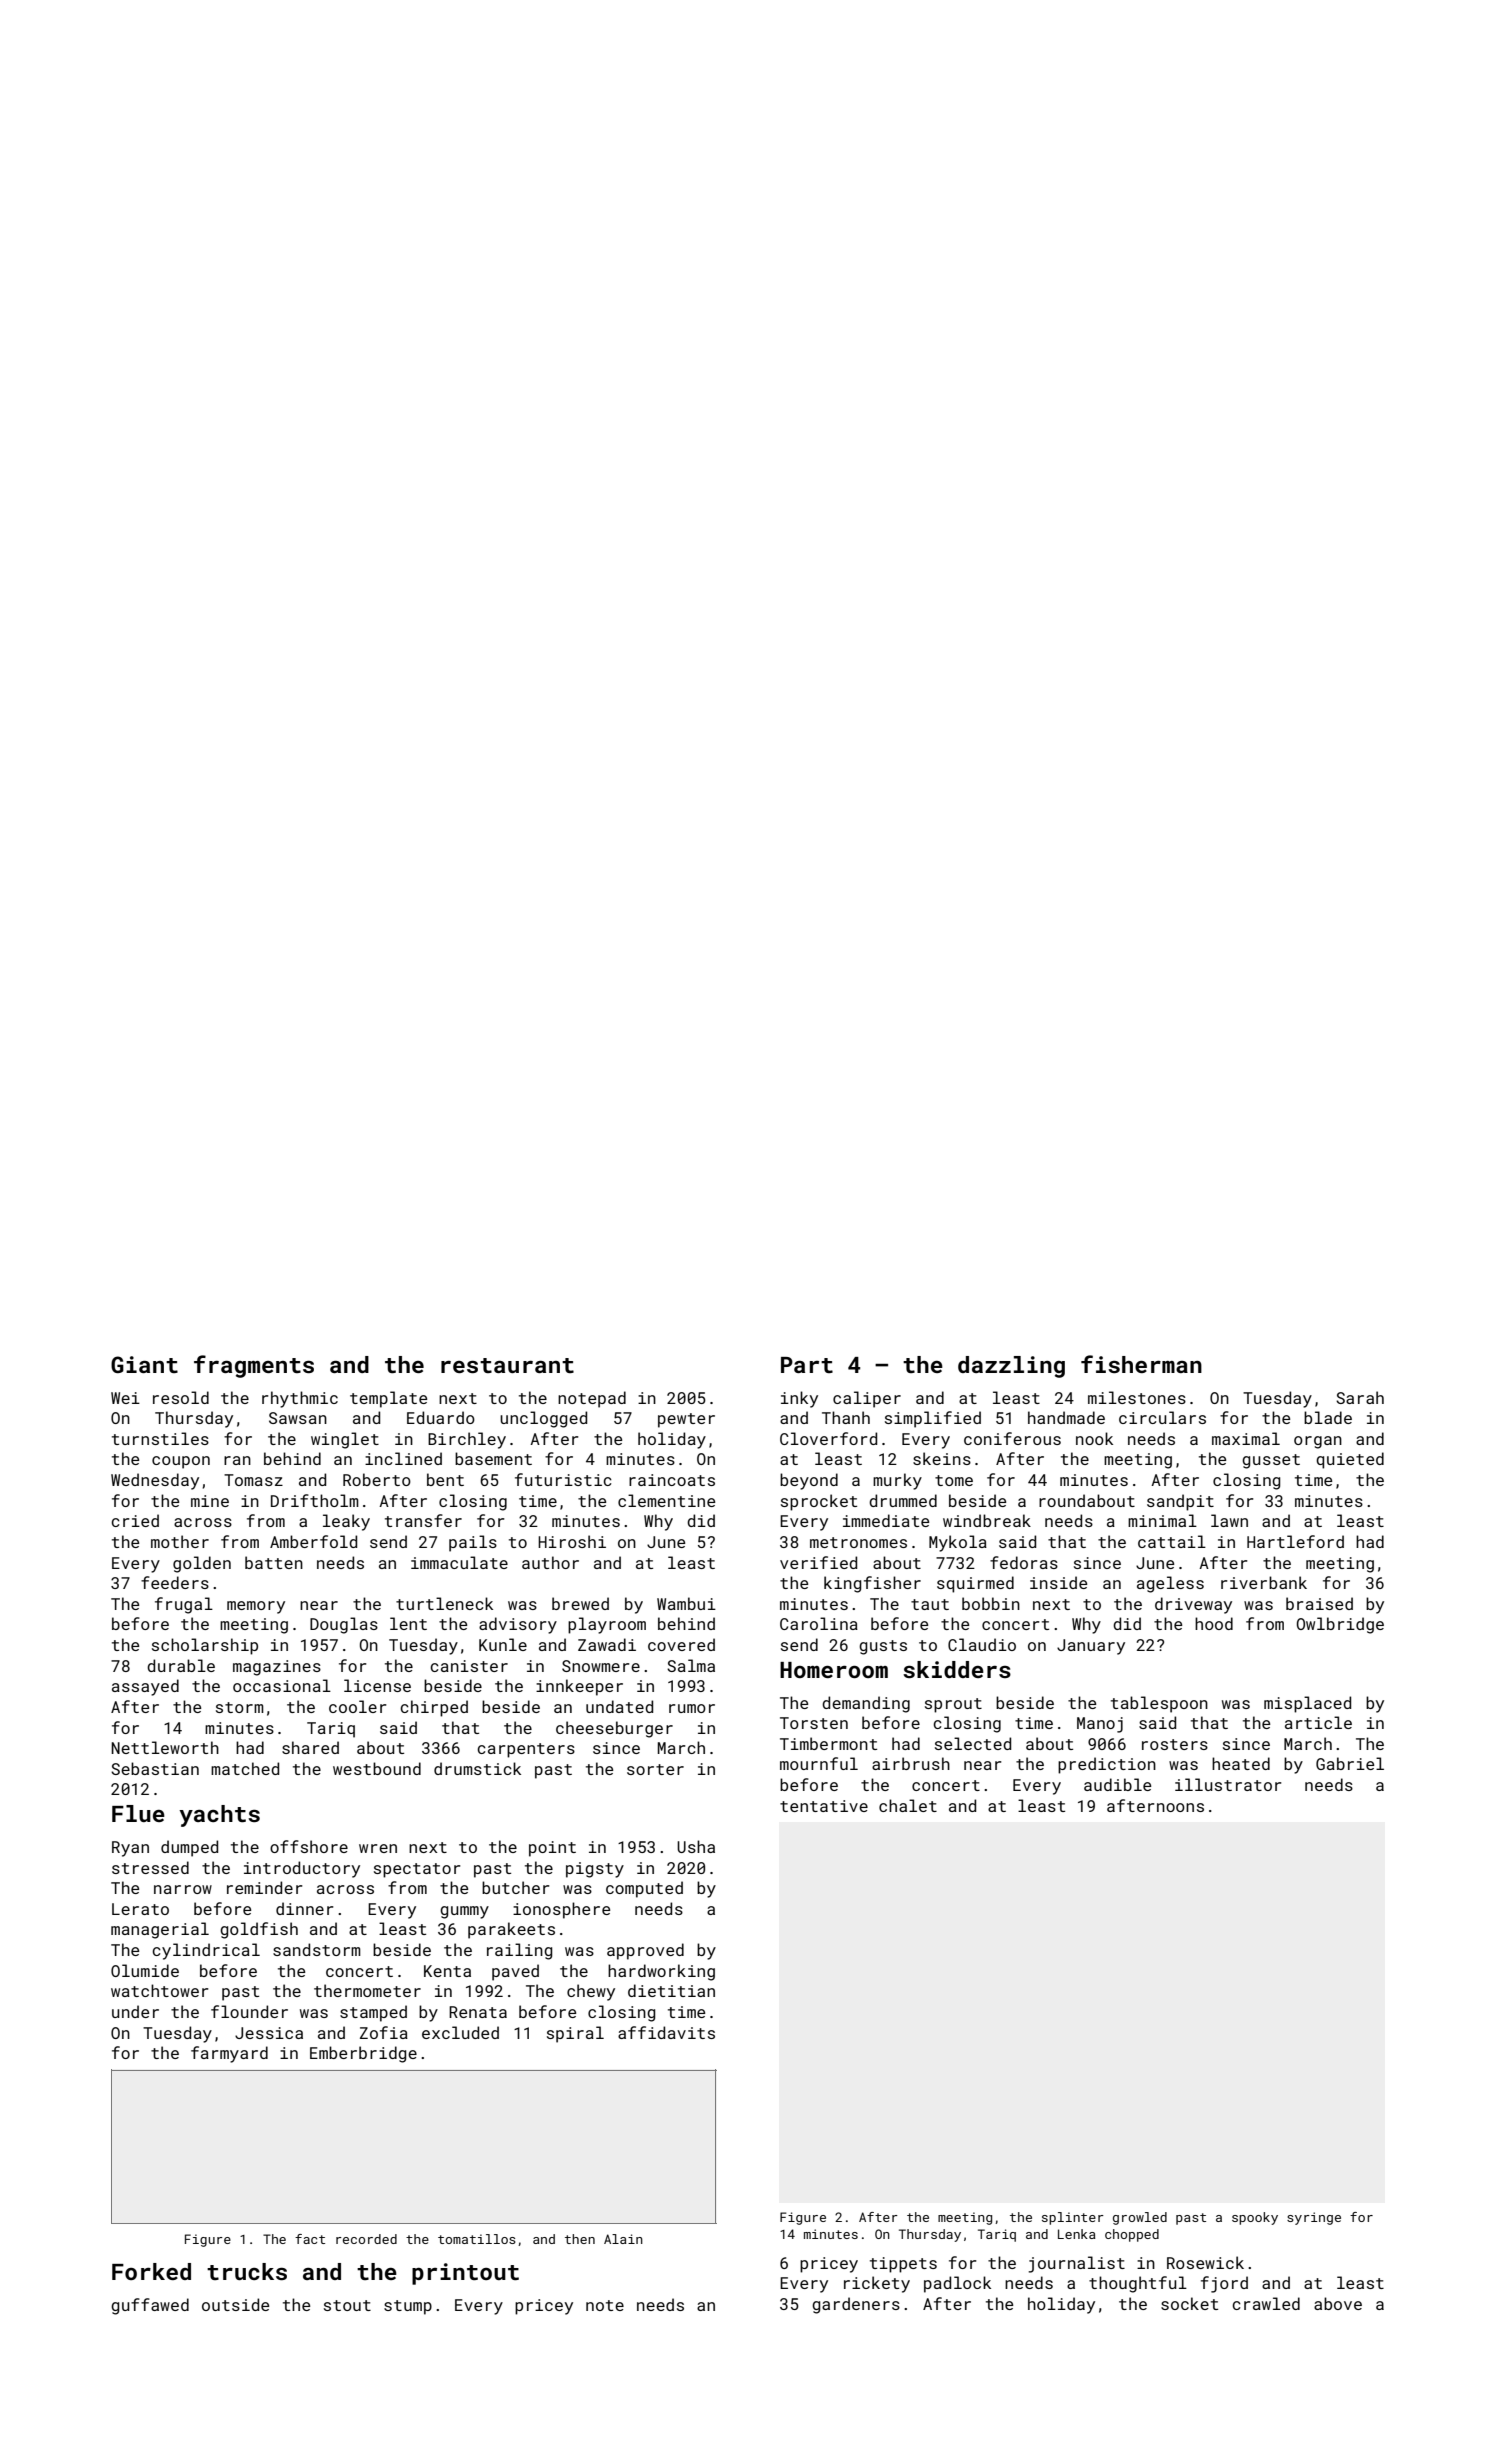 The image size is (1496, 2464). I want to click on dumped, so click(189, 1848).
